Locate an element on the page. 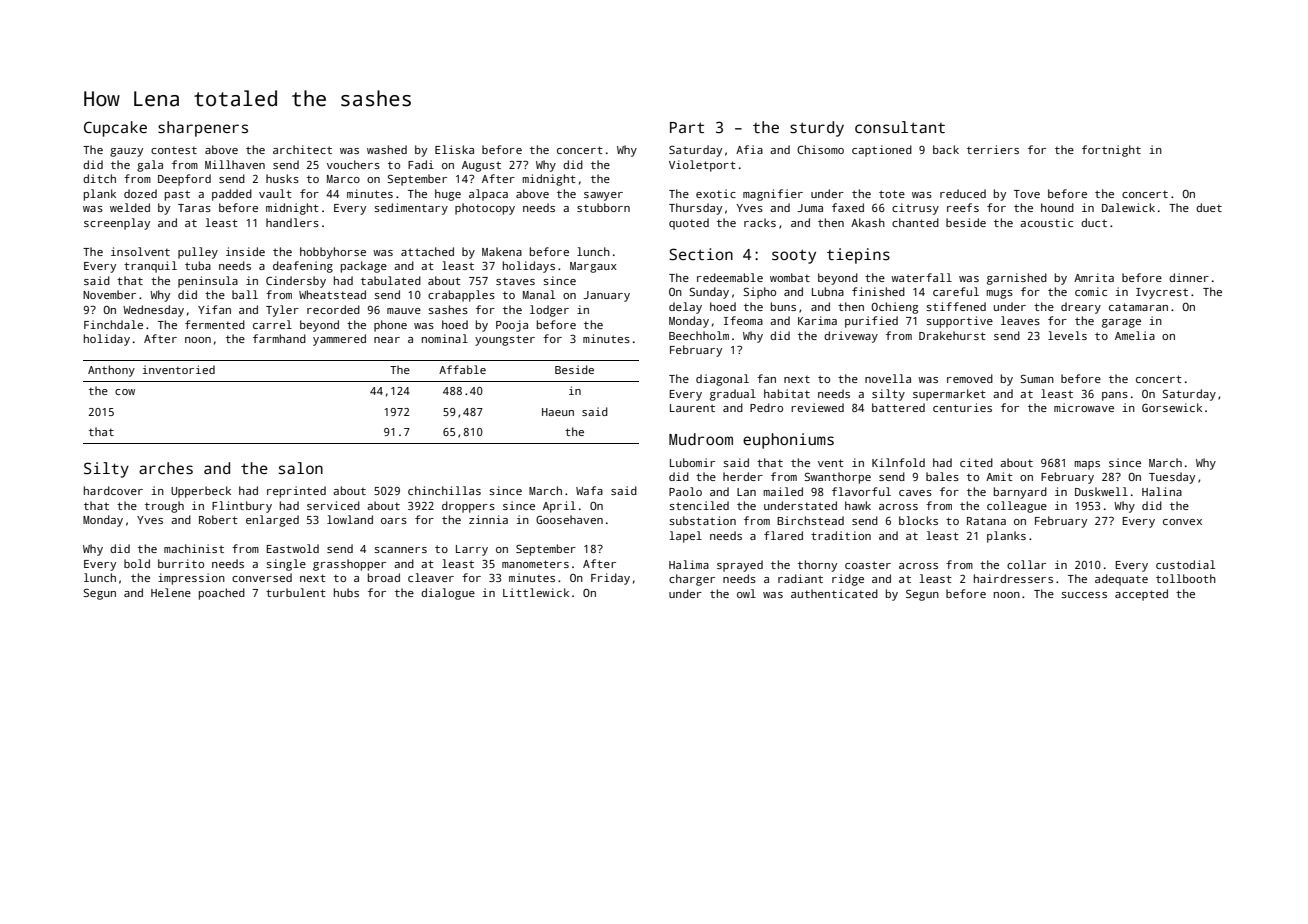 The height and width of the document is (924, 1308). hubs is located at coordinates (346, 592).
